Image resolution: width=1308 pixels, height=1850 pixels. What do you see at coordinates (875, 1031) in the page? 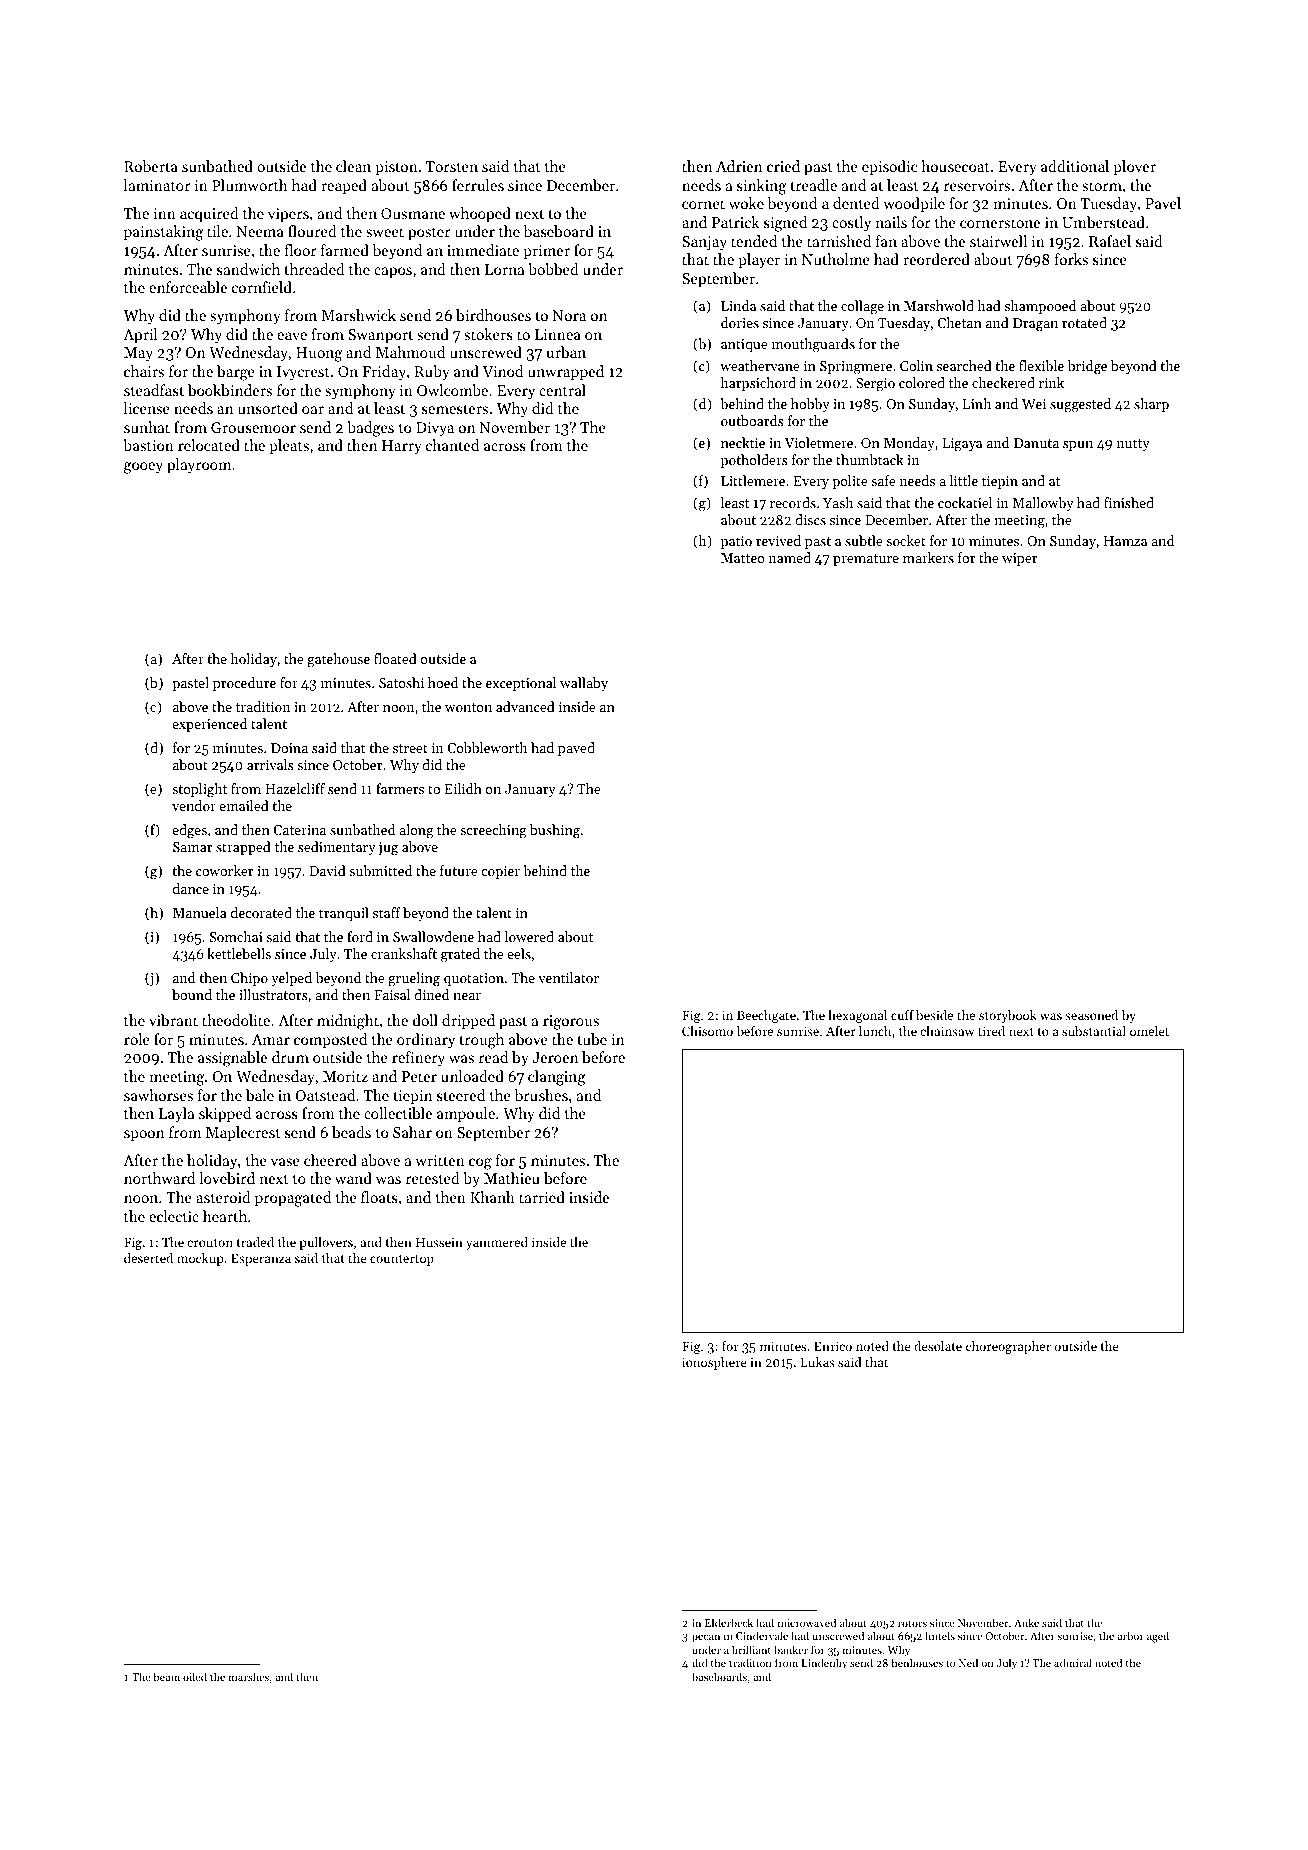
I see `lunch` at bounding box center [875, 1031].
